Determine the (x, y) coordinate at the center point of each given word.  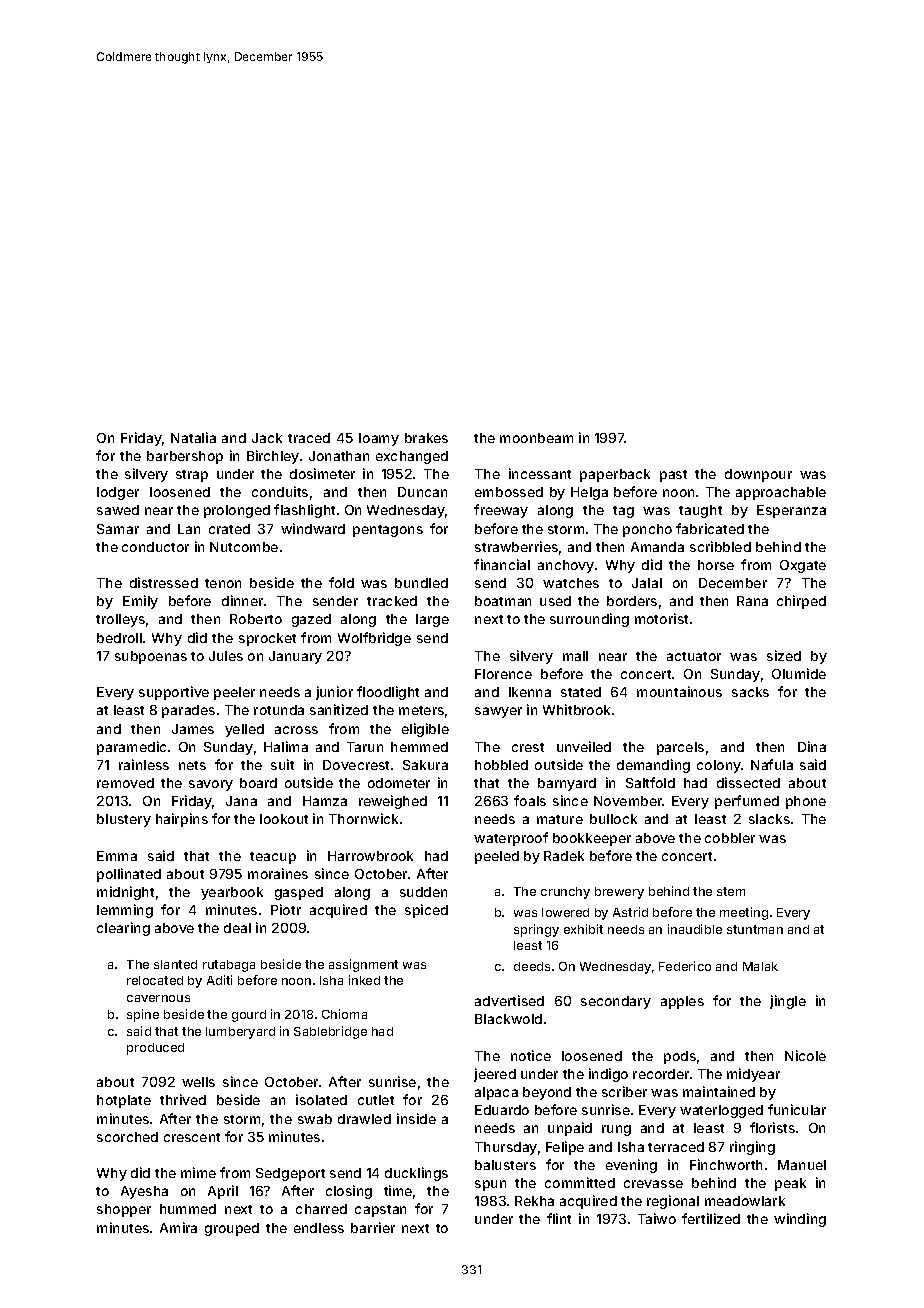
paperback (615, 475)
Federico (685, 966)
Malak (760, 966)
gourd (249, 1016)
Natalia (193, 437)
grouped (232, 1229)
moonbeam (536, 438)
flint (559, 1218)
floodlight (388, 693)
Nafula (772, 764)
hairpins (182, 820)
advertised (509, 1000)
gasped (299, 893)
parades (188, 711)
